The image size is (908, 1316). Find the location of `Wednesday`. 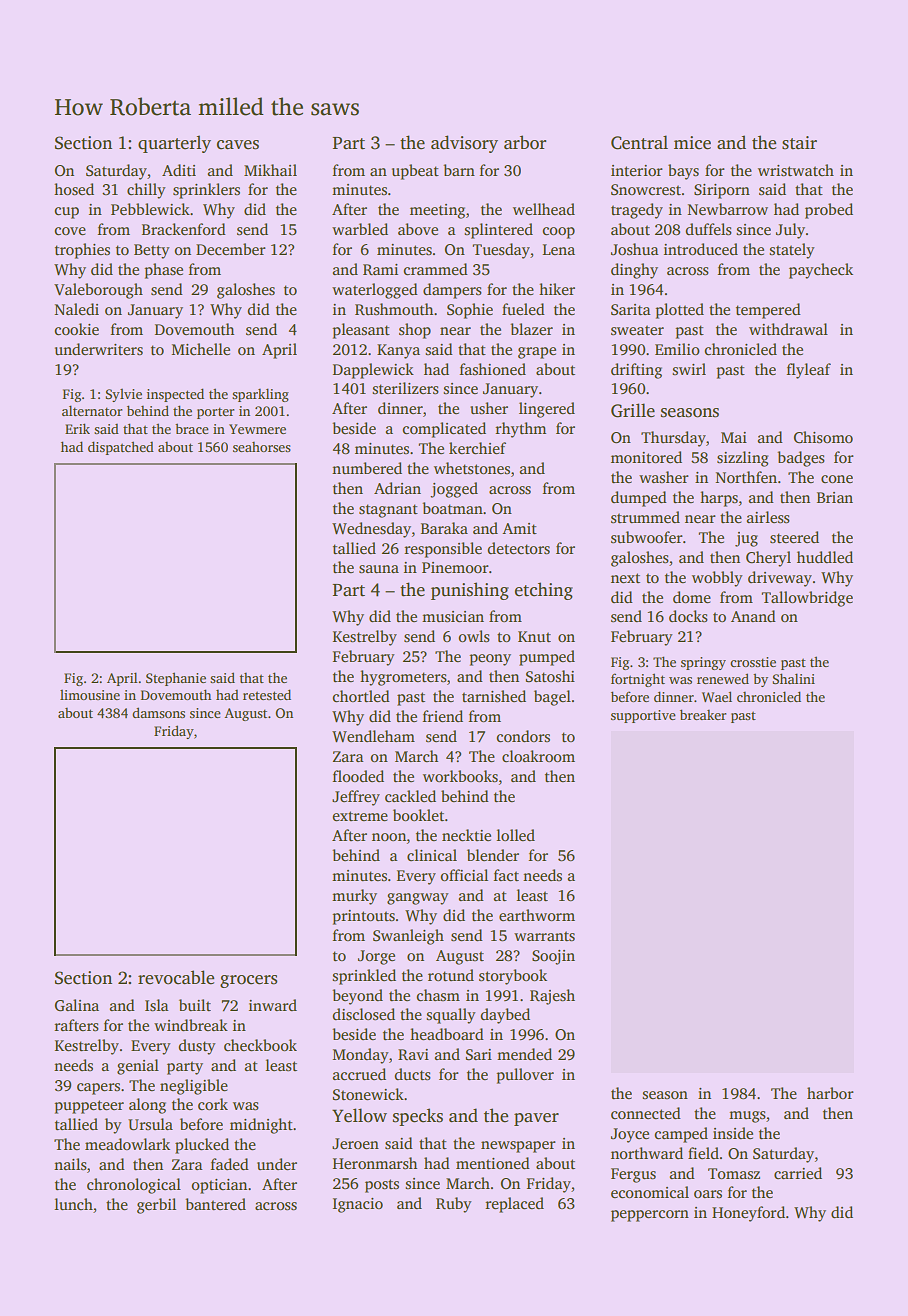

Wednesday is located at coordinates (371, 530).
